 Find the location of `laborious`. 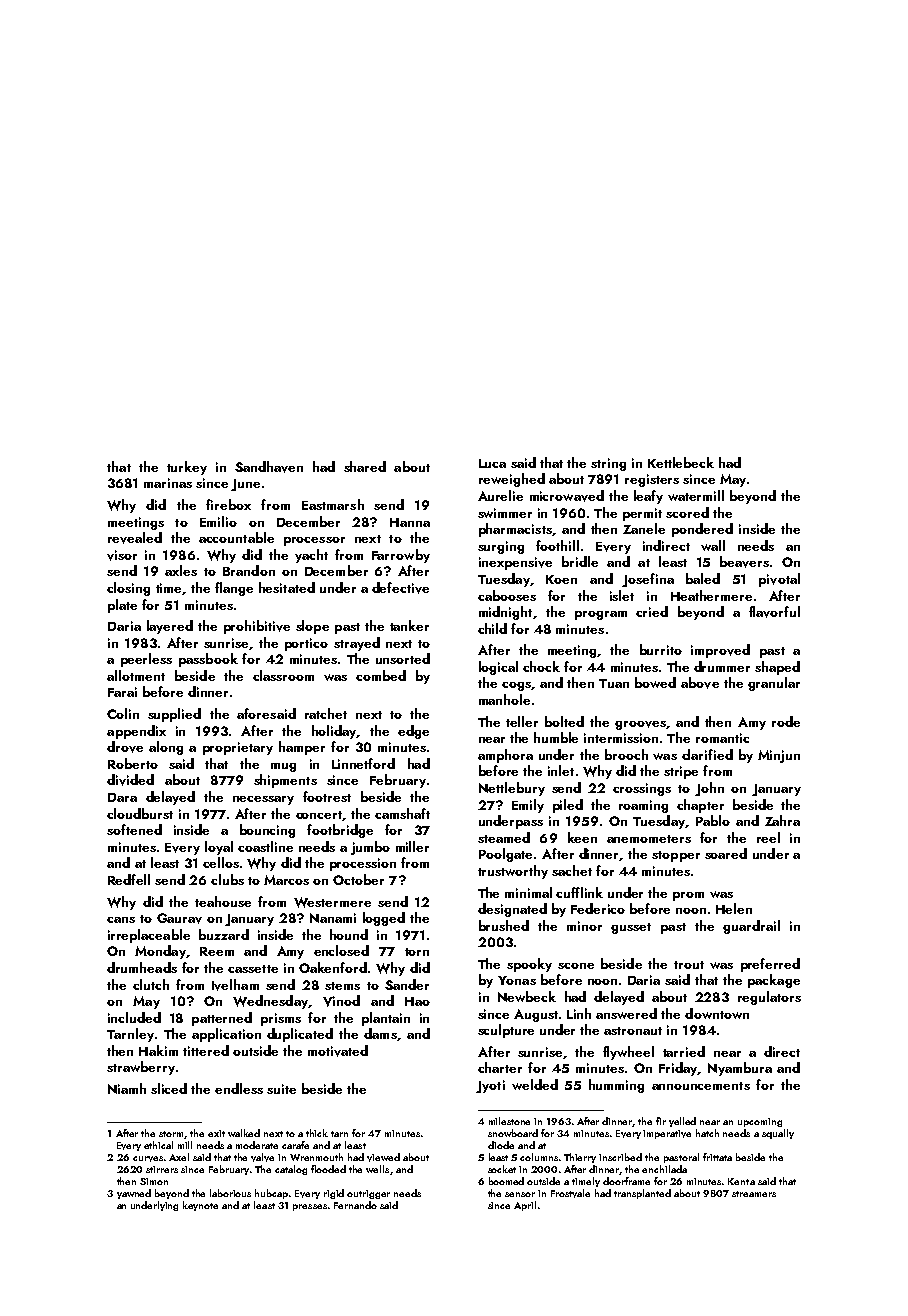

laborious is located at coordinates (230, 1193).
